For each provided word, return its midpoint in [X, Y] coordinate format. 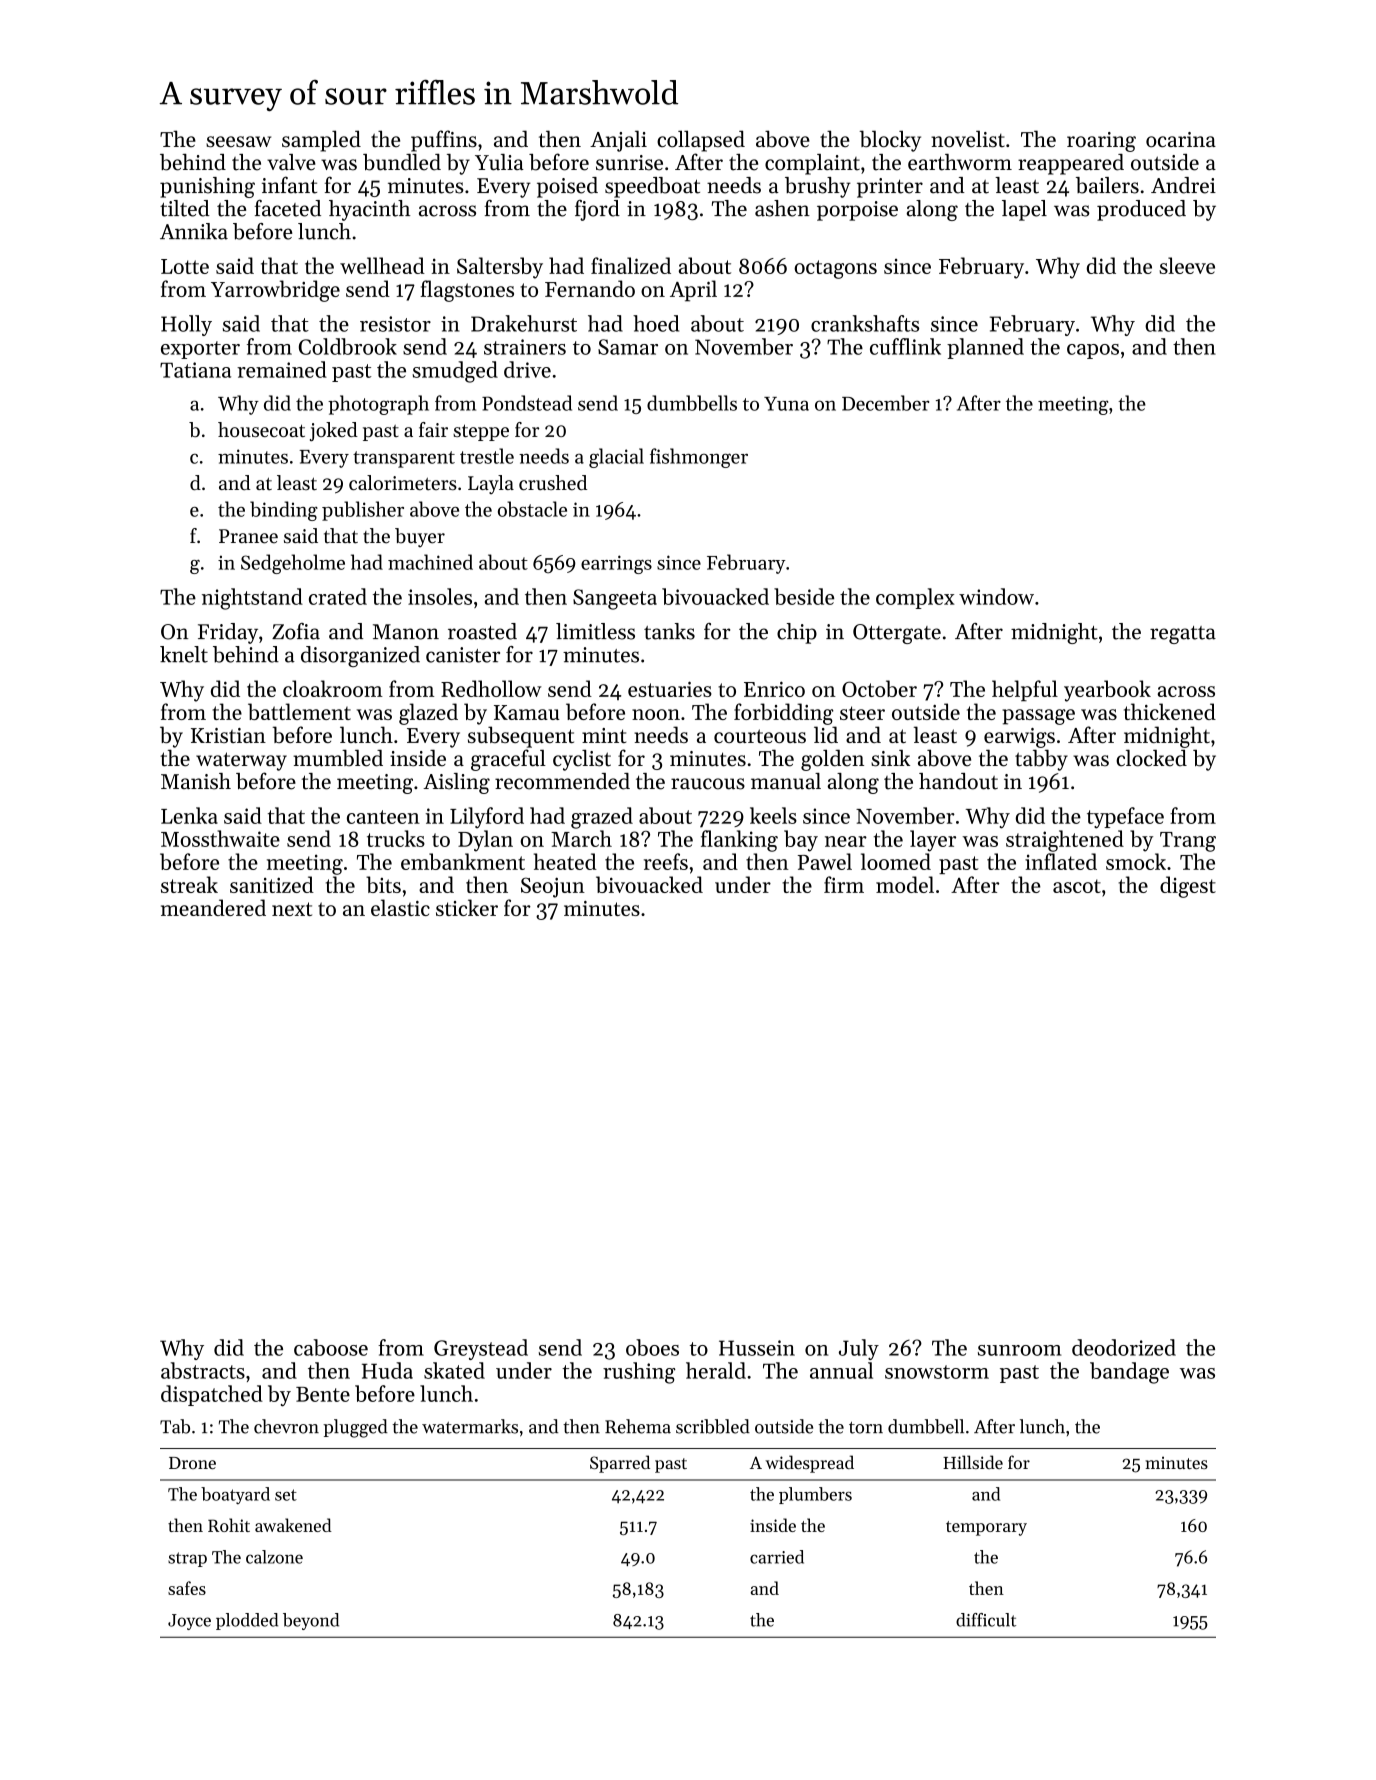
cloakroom [333, 688]
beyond [311, 1621]
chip [797, 633]
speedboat [652, 187]
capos [1093, 351]
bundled [402, 162]
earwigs [1019, 738]
